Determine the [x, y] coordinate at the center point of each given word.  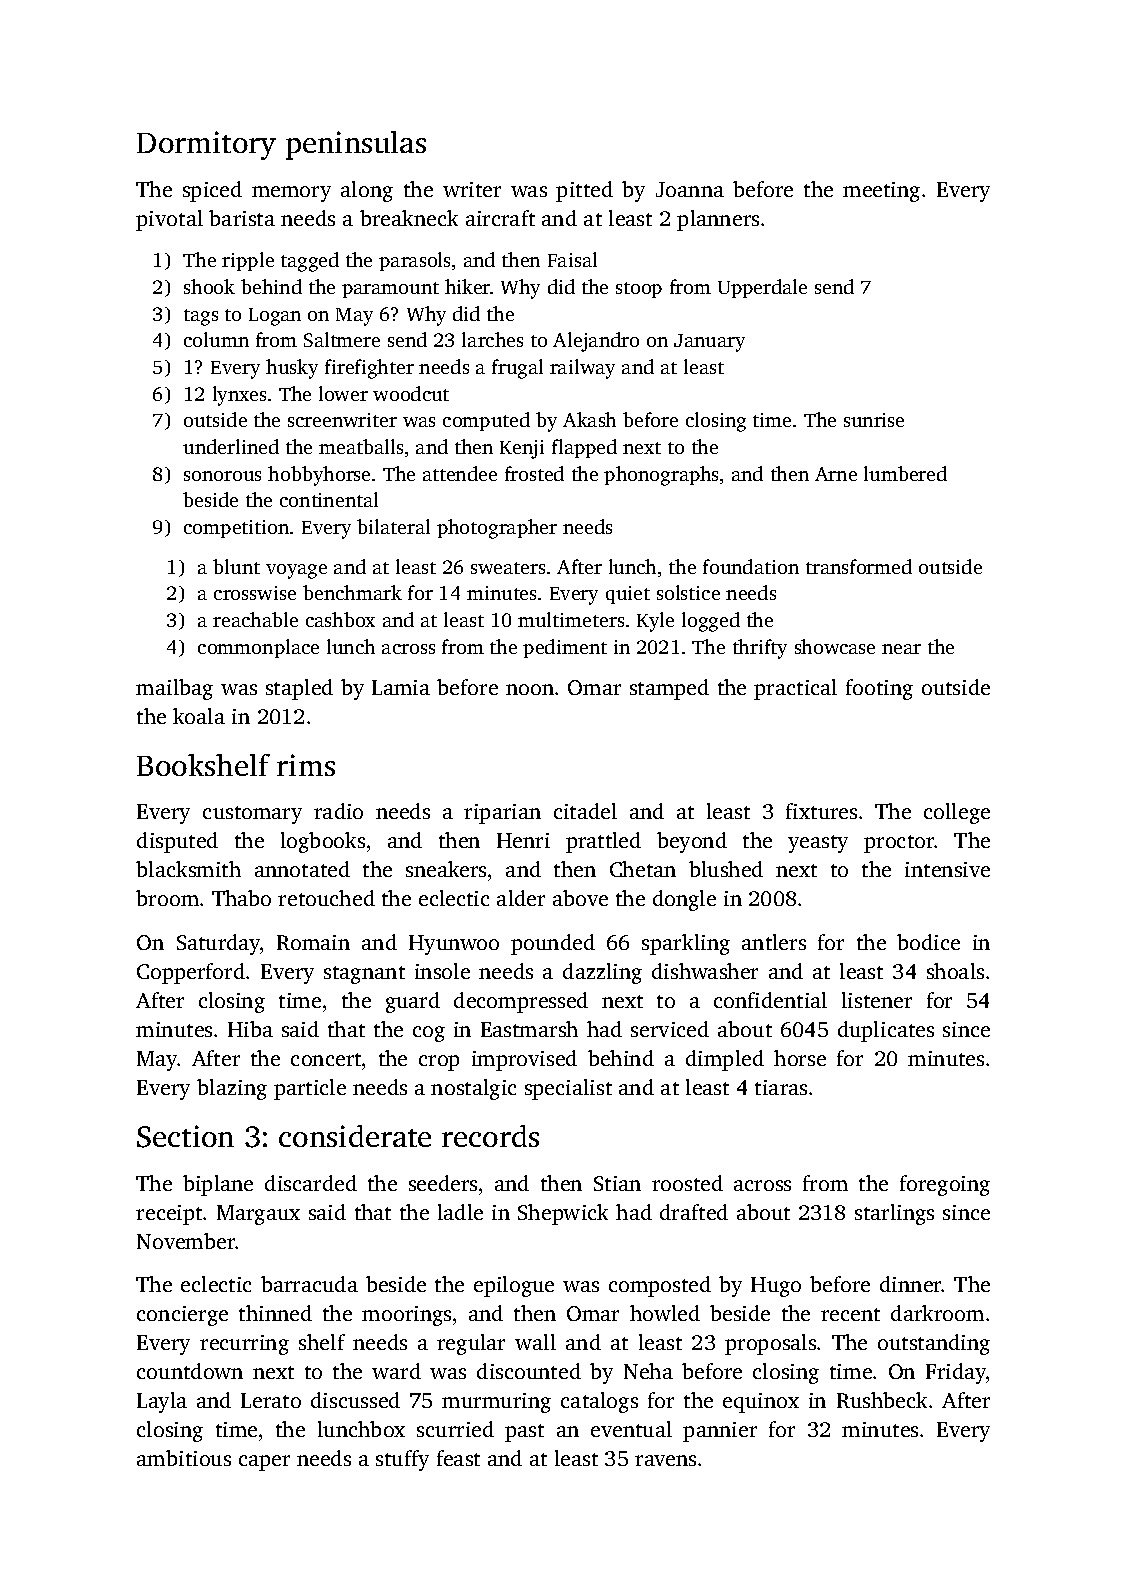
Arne [836, 474]
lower [343, 393]
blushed [726, 869]
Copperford [191, 973]
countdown [190, 1371]
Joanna [690, 189]
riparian [502, 814]
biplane [218, 1185]
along [367, 191]
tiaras [781, 1087]
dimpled [725, 1060]
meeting [881, 192]
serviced [670, 1029]
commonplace [258, 648]
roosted [687, 1183]
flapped [584, 448]
